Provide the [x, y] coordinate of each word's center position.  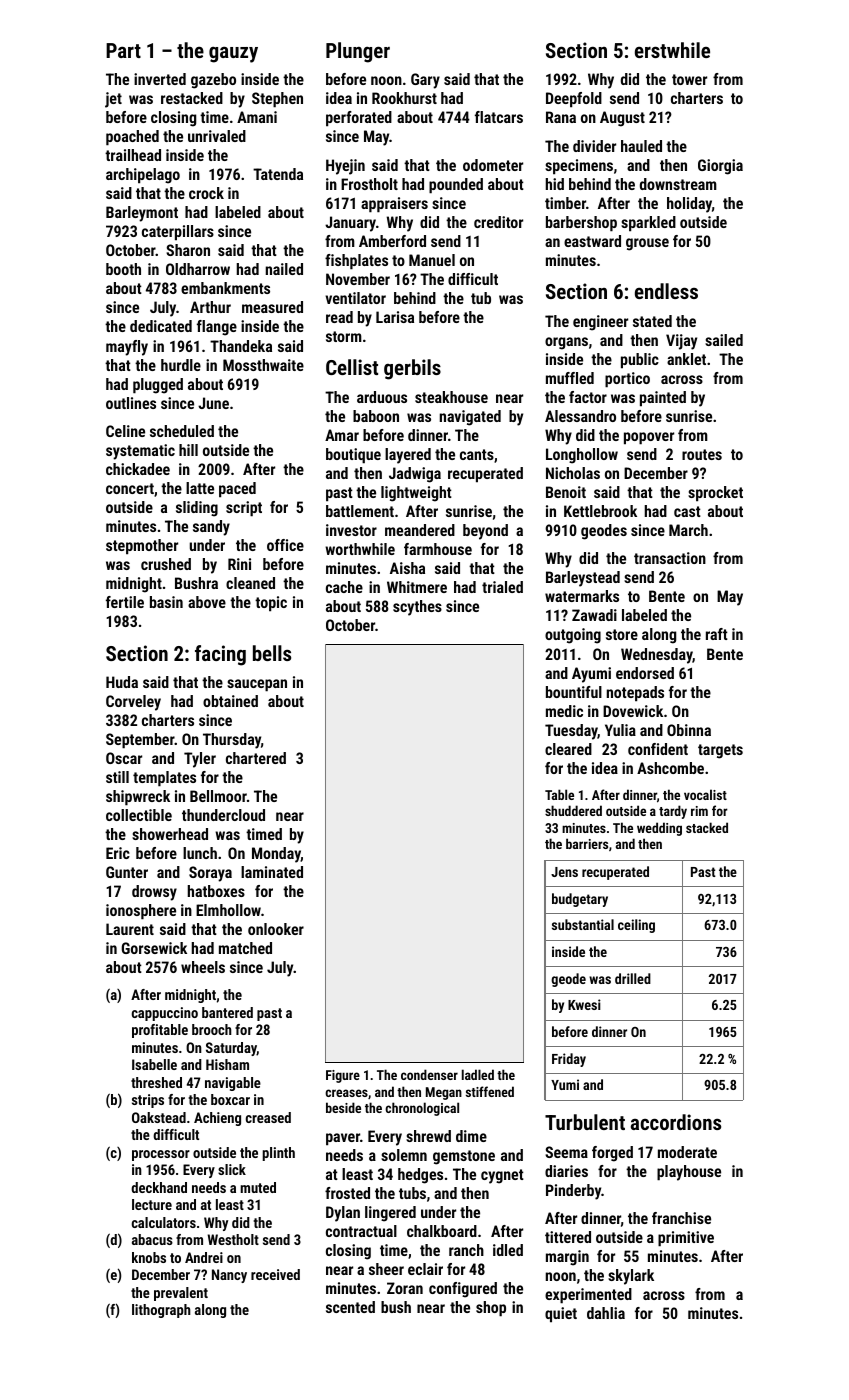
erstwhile [672, 50]
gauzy [233, 54]
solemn [404, 1155]
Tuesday [571, 732]
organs [566, 343]
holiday [689, 205]
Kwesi [584, 1004]
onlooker [276, 929]
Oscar [124, 758]
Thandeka [241, 346]
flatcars [499, 117]
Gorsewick [154, 948]
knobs [149, 1257]
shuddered [573, 810]
